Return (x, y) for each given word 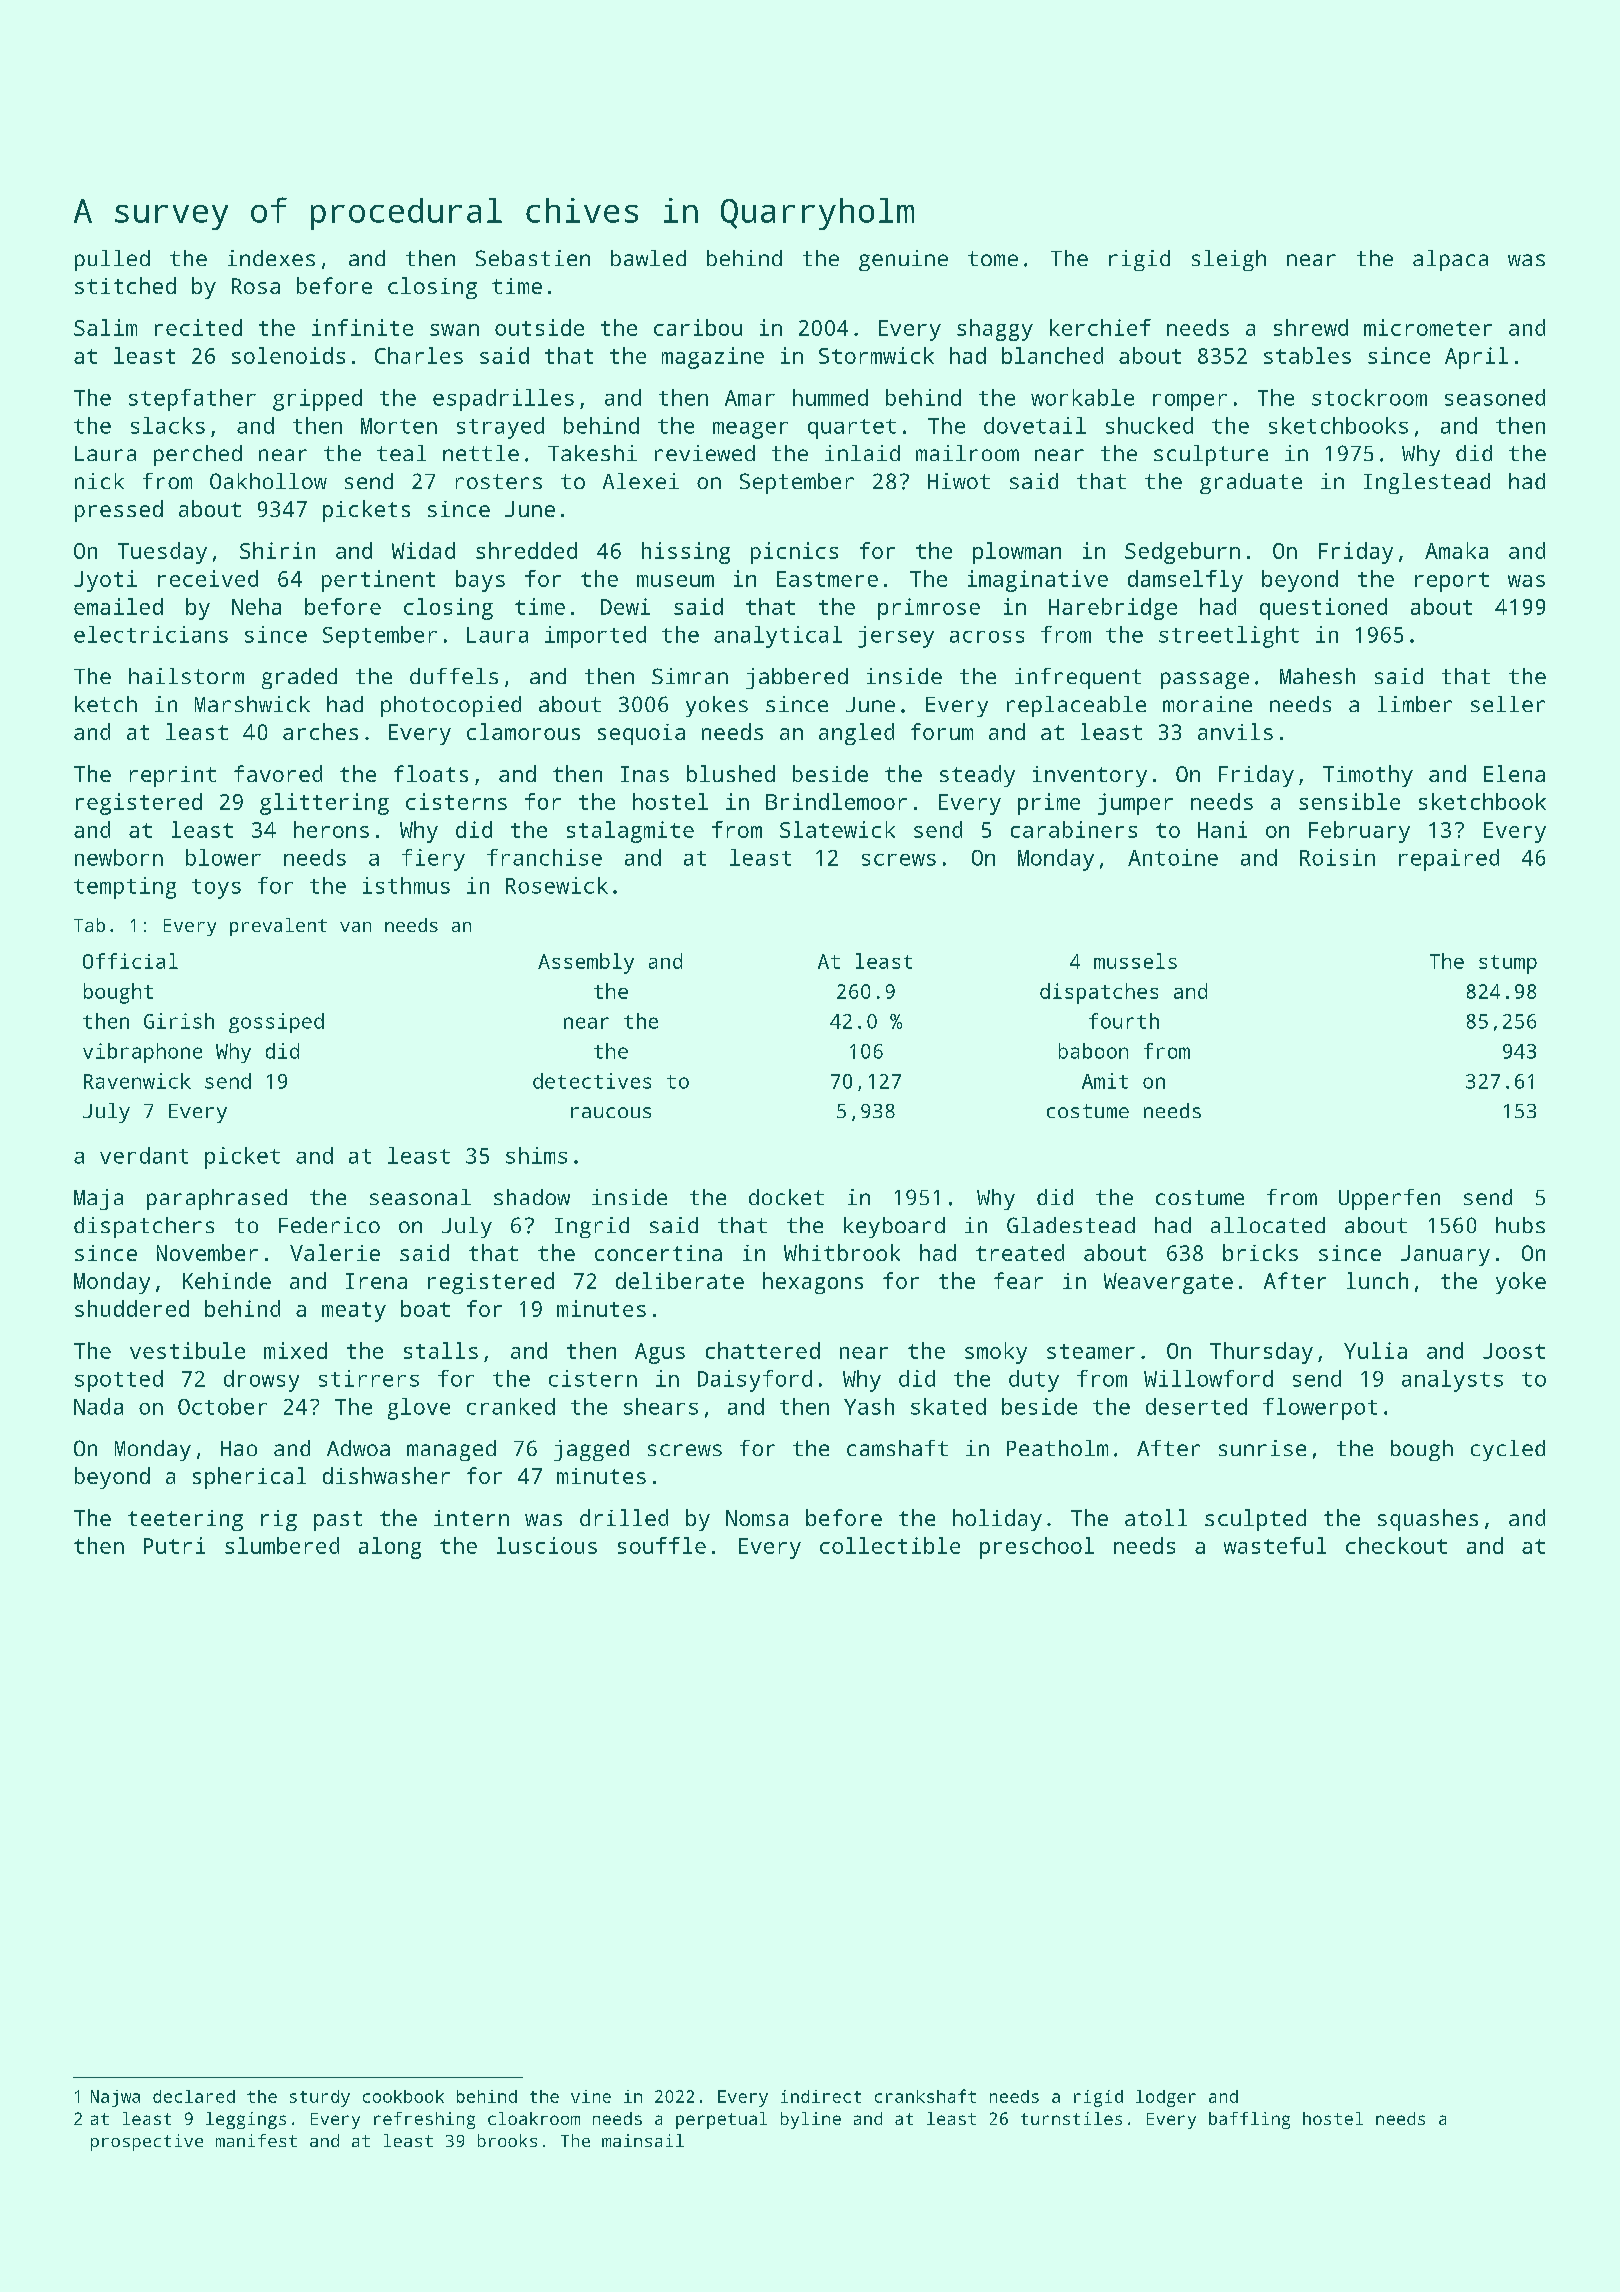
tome (993, 258)
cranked (511, 1406)
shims (536, 1155)
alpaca (1450, 260)
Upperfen (1389, 1199)
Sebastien (533, 258)
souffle (662, 1545)
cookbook (403, 2096)
